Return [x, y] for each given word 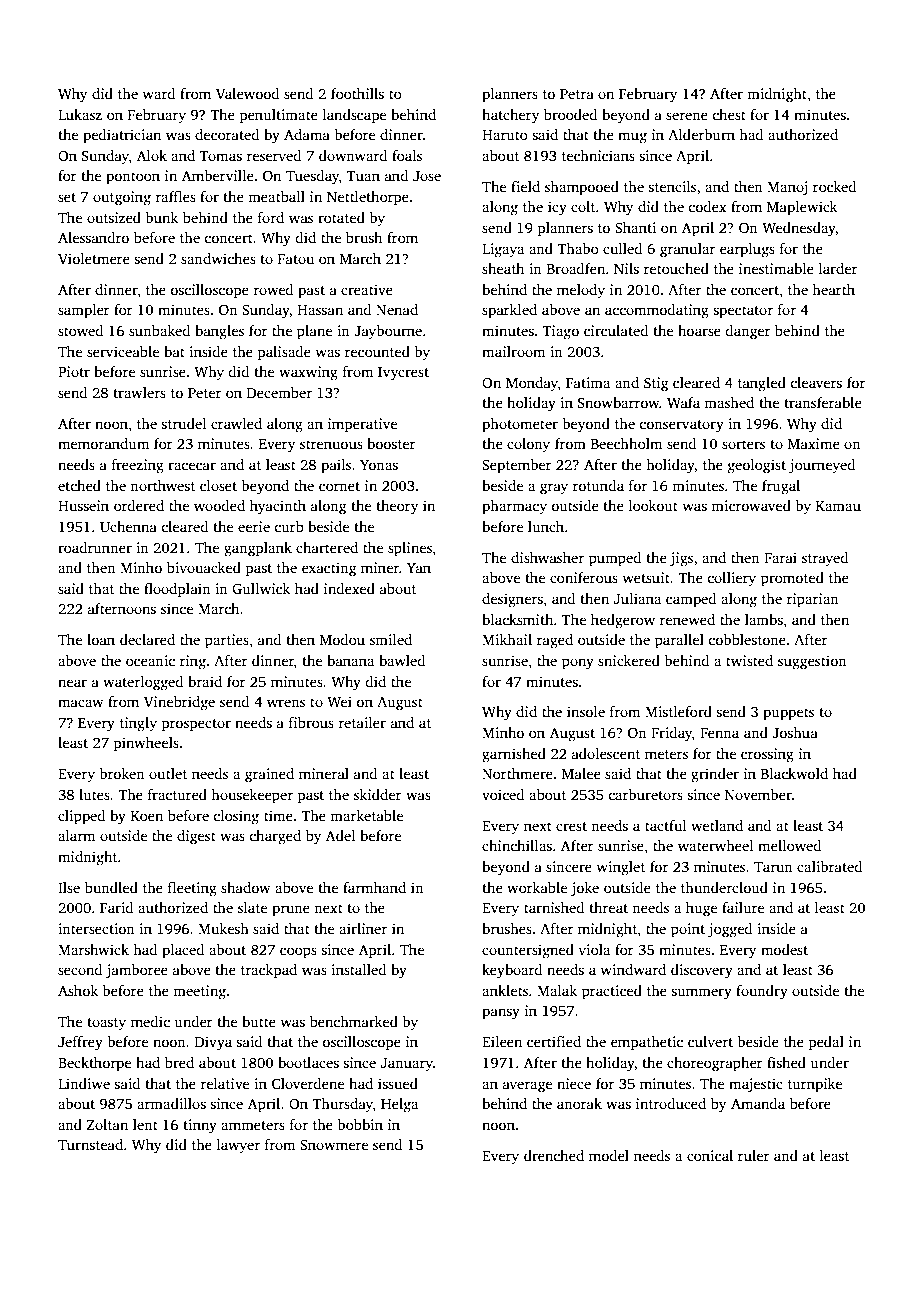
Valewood [247, 93]
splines [410, 549]
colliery [732, 579]
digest [196, 837]
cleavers [816, 382]
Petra [577, 94]
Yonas [379, 465]
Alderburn [701, 134]
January [407, 1065]
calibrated [829, 866]
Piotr [74, 371]
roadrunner [95, 547]
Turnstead [90, 1144]
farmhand [374, 887]
